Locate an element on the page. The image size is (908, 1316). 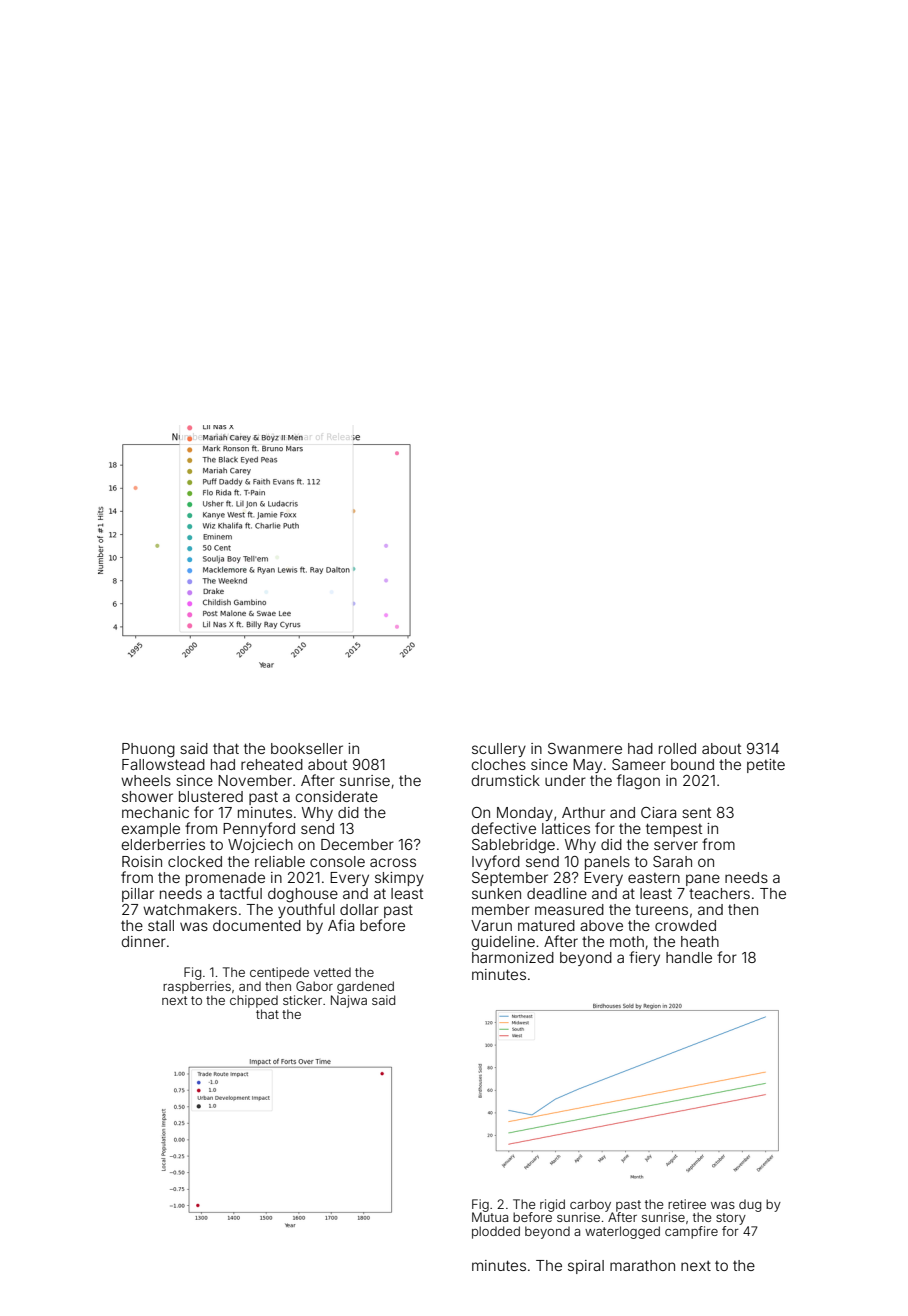
tempest is located at coordinates (674, 830).
